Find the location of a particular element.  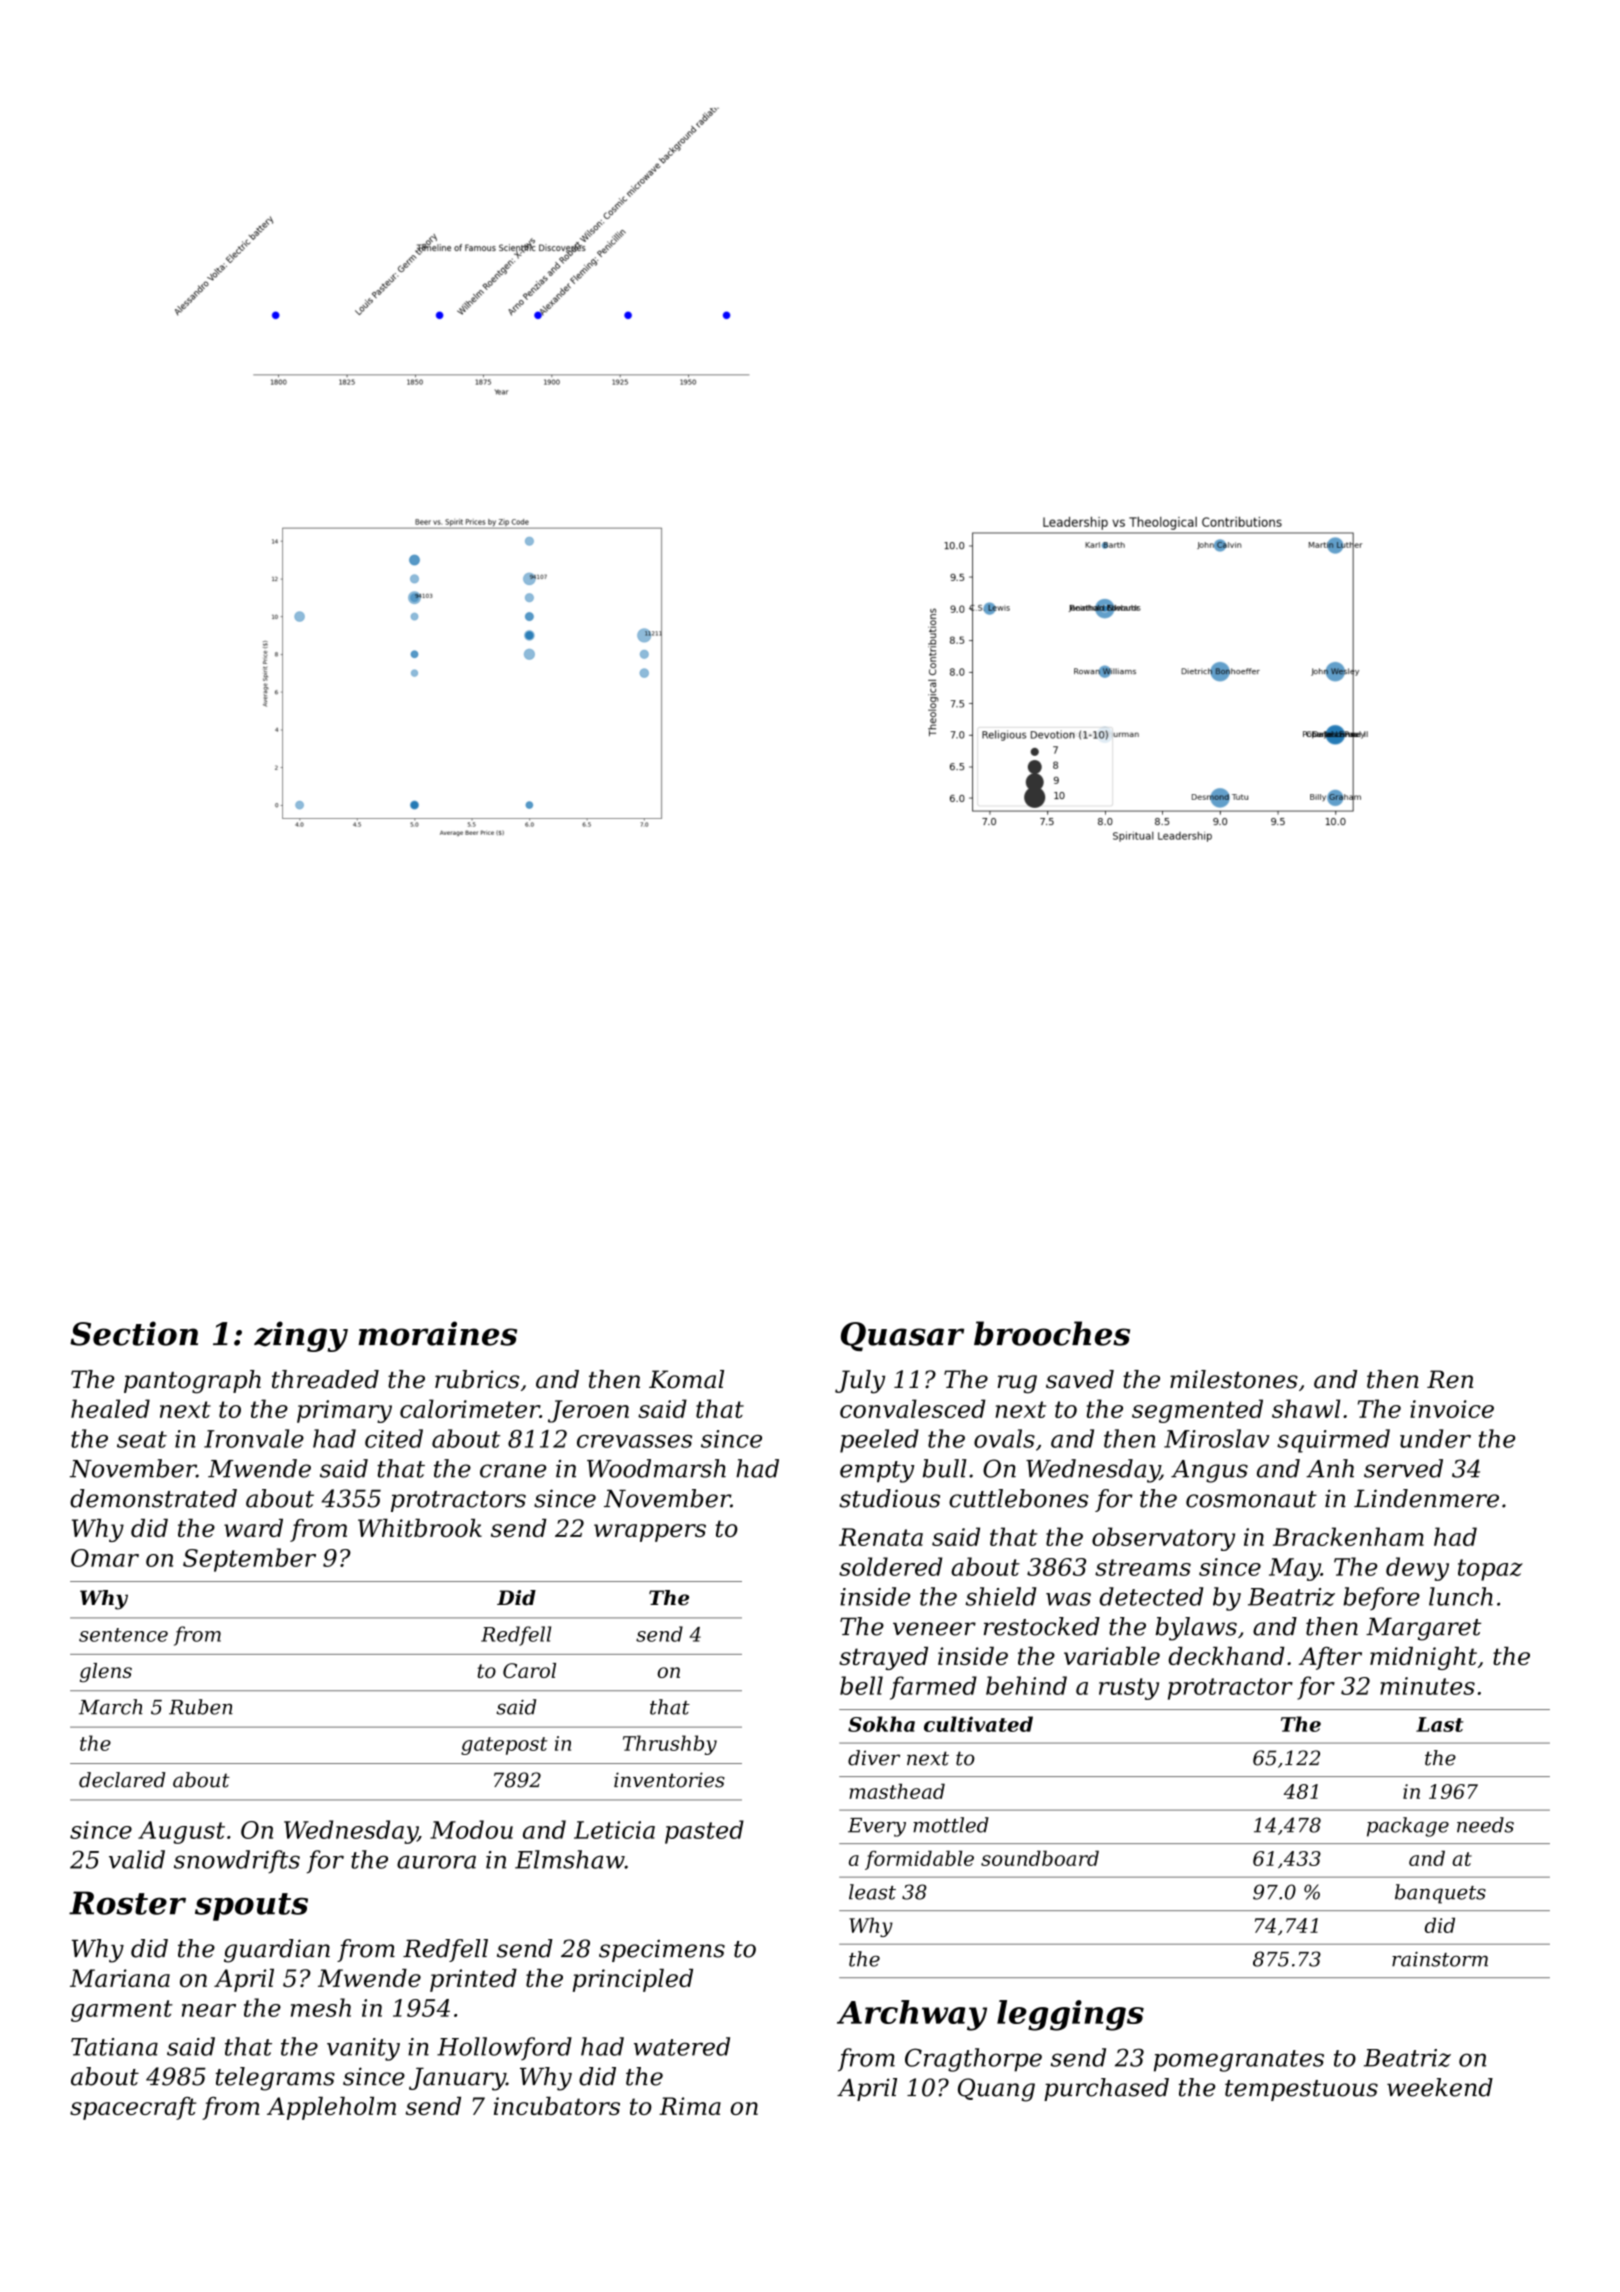

Woodmarsh is located at coordinates (656, 1468).
